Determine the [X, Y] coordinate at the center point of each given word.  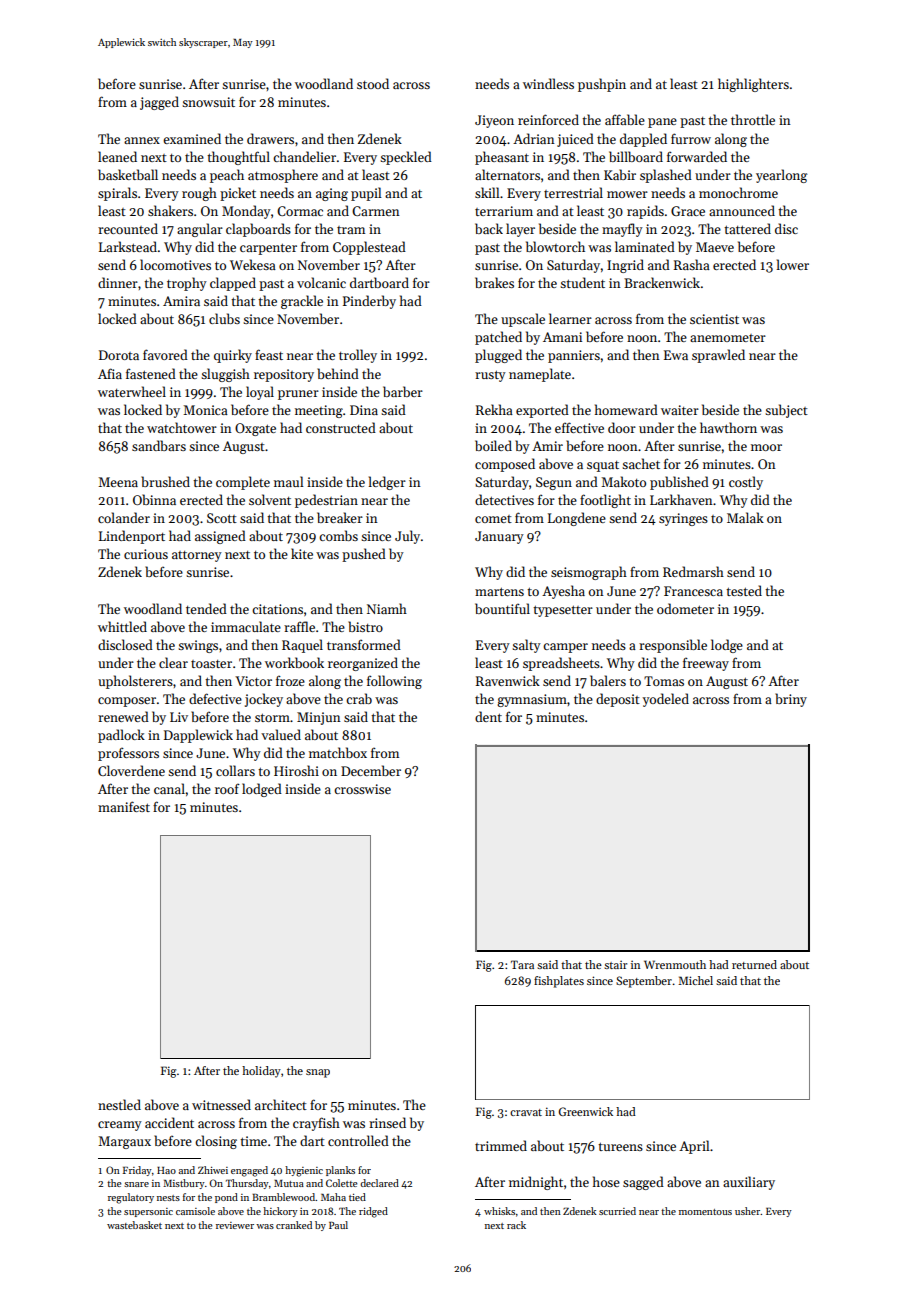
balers [608, 680]
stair [615, 965]
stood [373, 83]
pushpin [602, 85]
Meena [118, 482]
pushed [364, 555]
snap [318, 1073]
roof [227, 789]
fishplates [559, 982]
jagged [159, 103]
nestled [119, 1104]
